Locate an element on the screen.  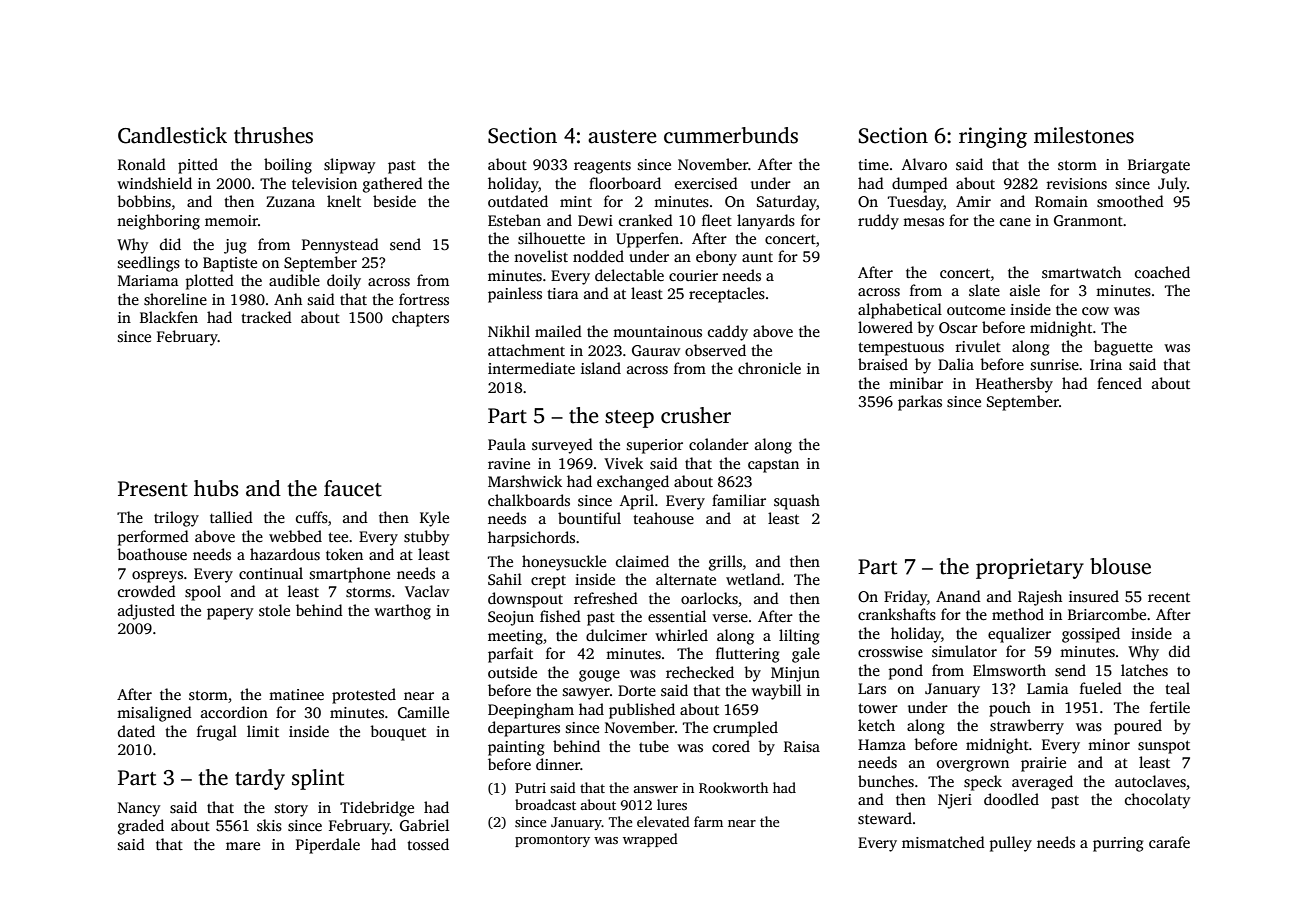
purring is located at coordinates (1118, 844).
